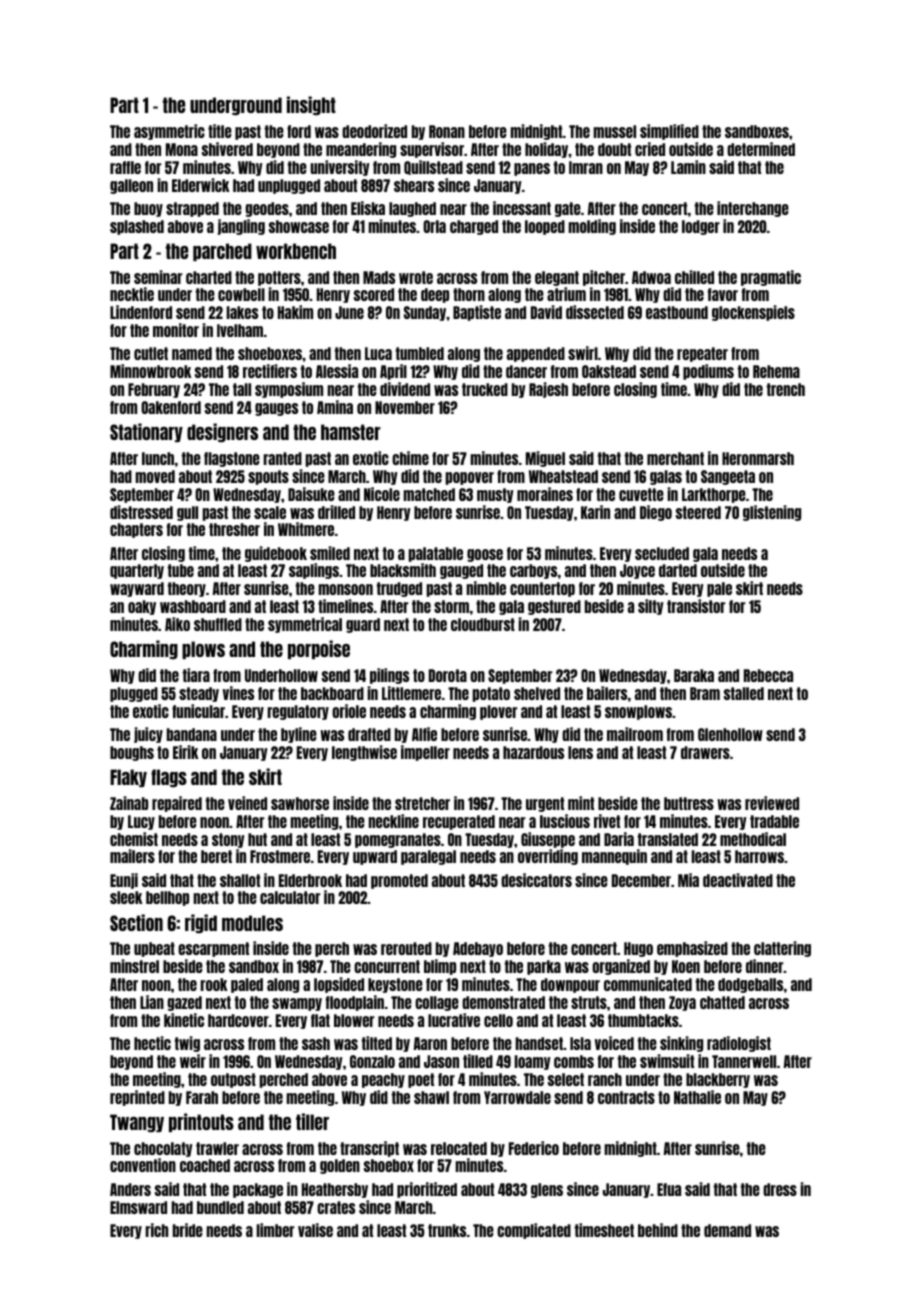 This screenshot has height=1308, width=924. I want to click on desiccators, so click(536, 880).
